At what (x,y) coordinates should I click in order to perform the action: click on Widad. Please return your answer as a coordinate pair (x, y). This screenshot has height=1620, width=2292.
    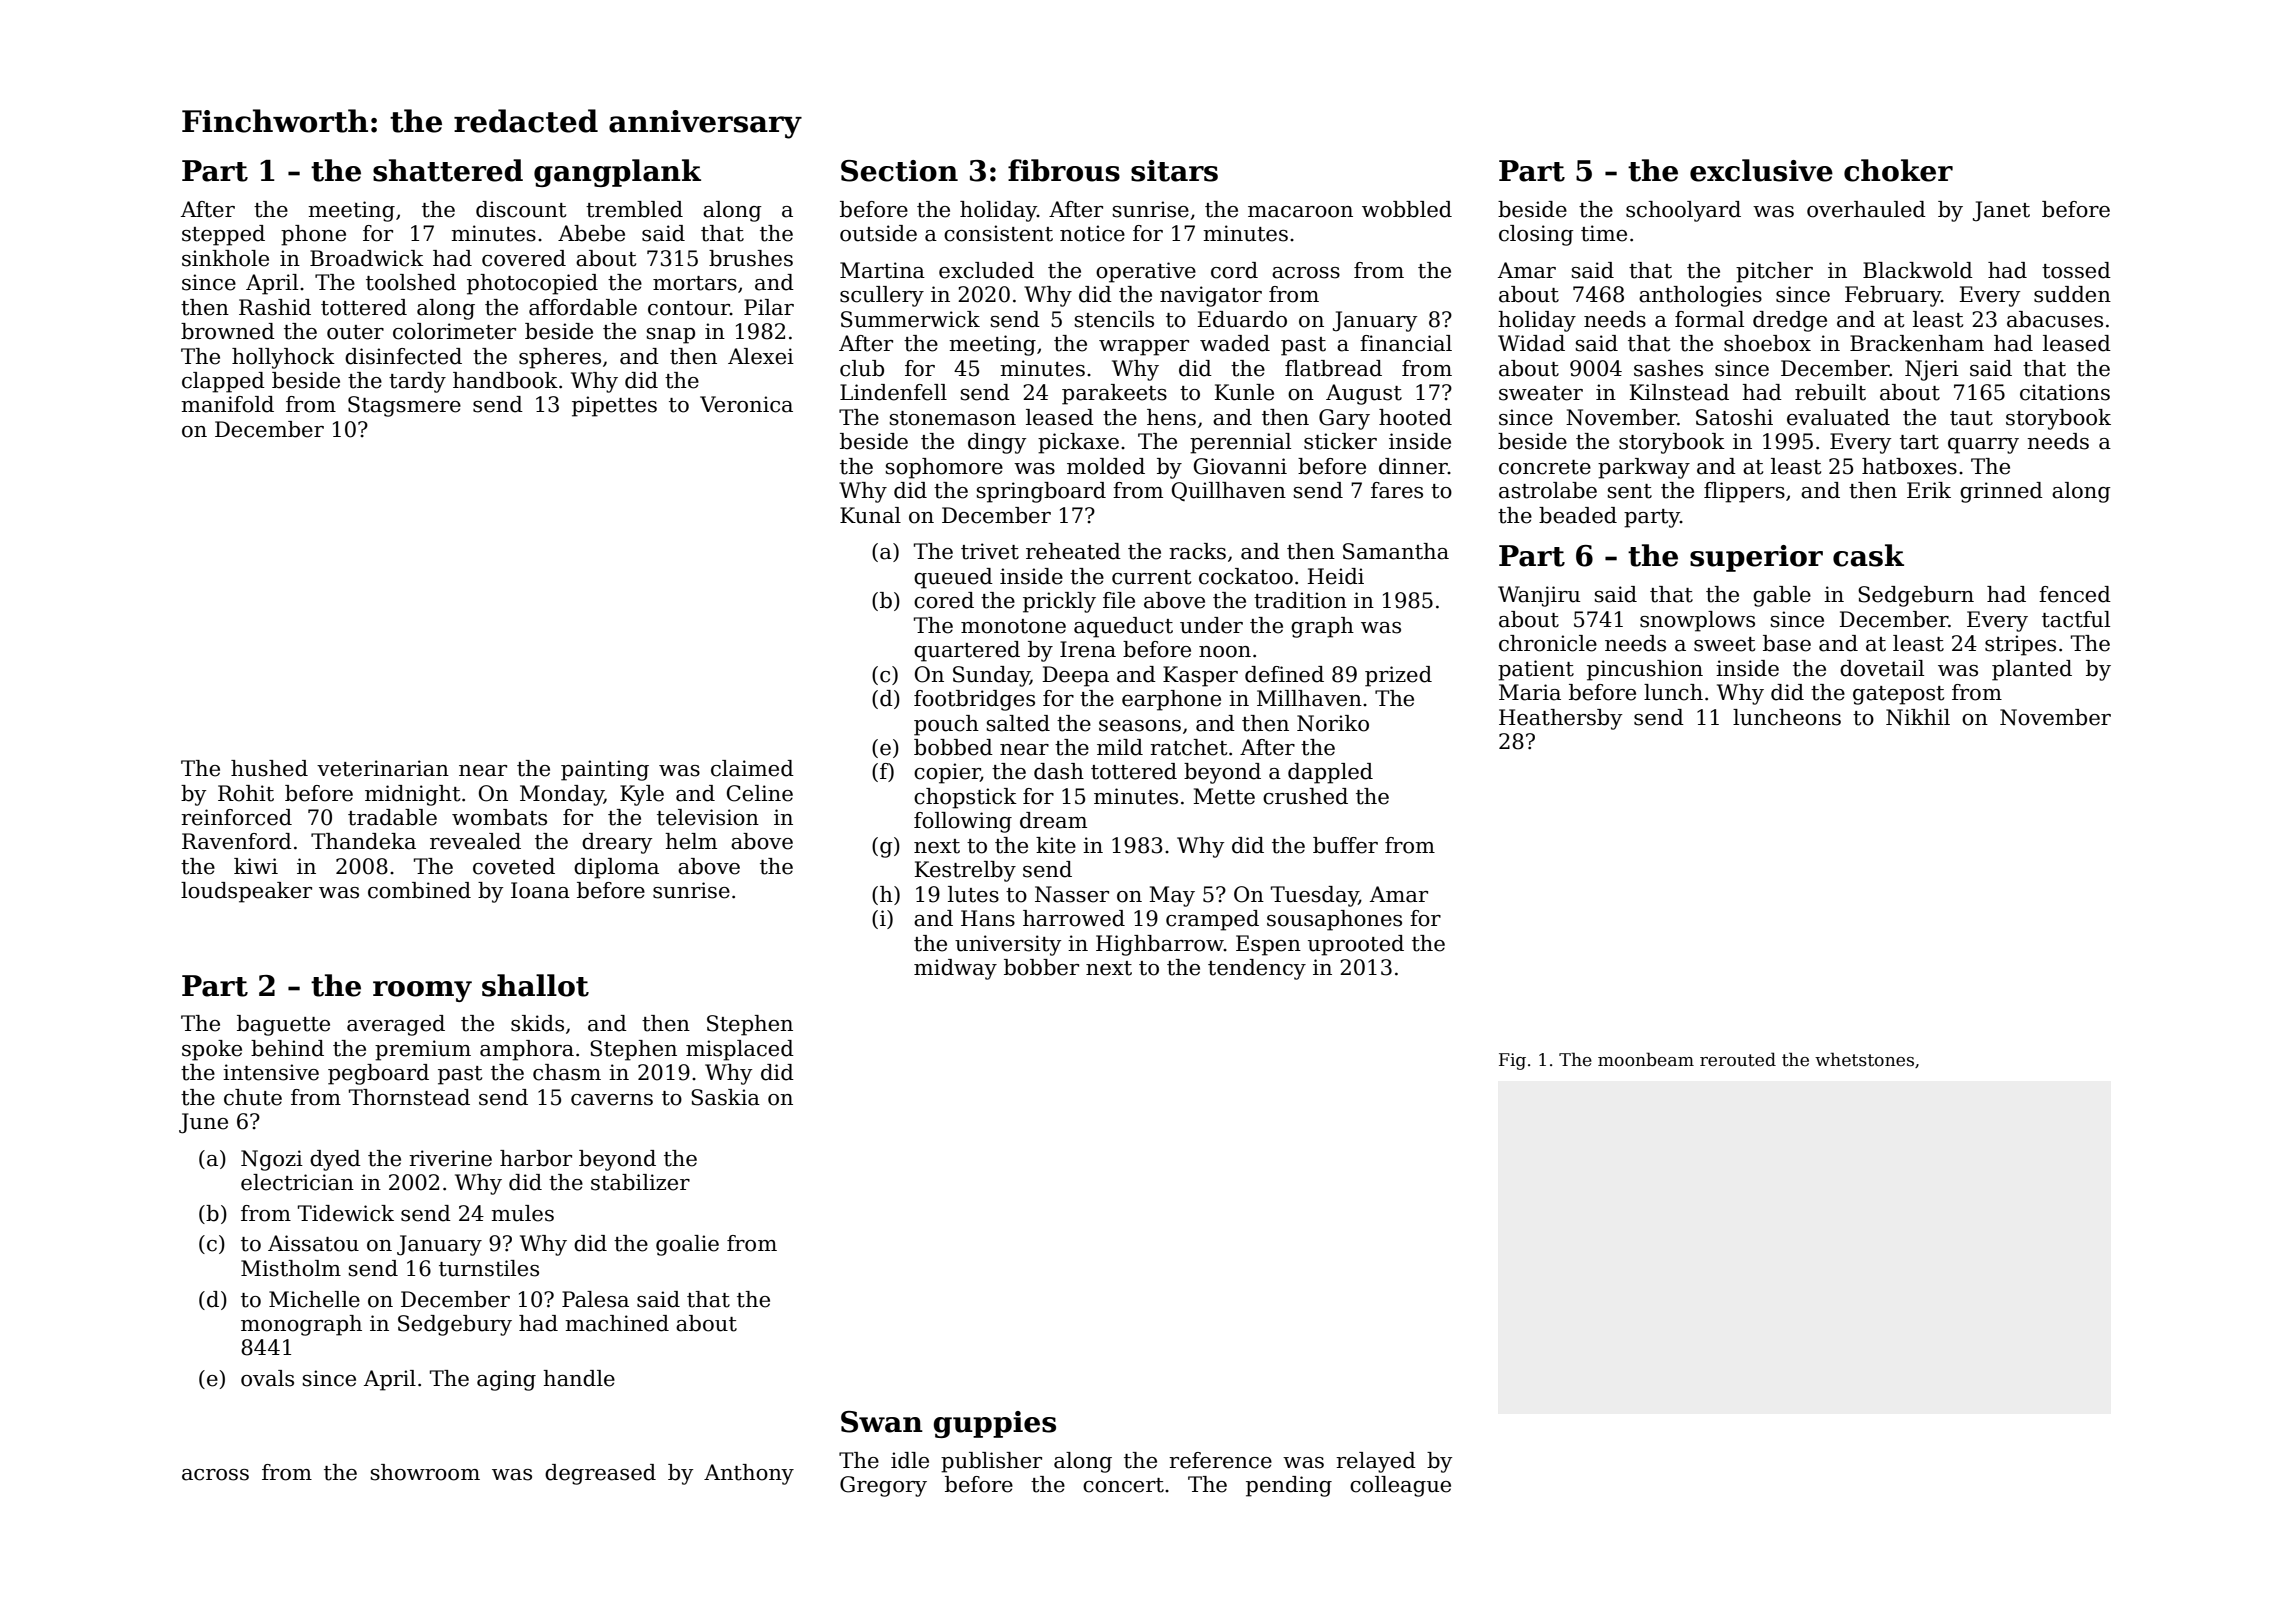
    Looking at the image, I should click on (1531, 343).
